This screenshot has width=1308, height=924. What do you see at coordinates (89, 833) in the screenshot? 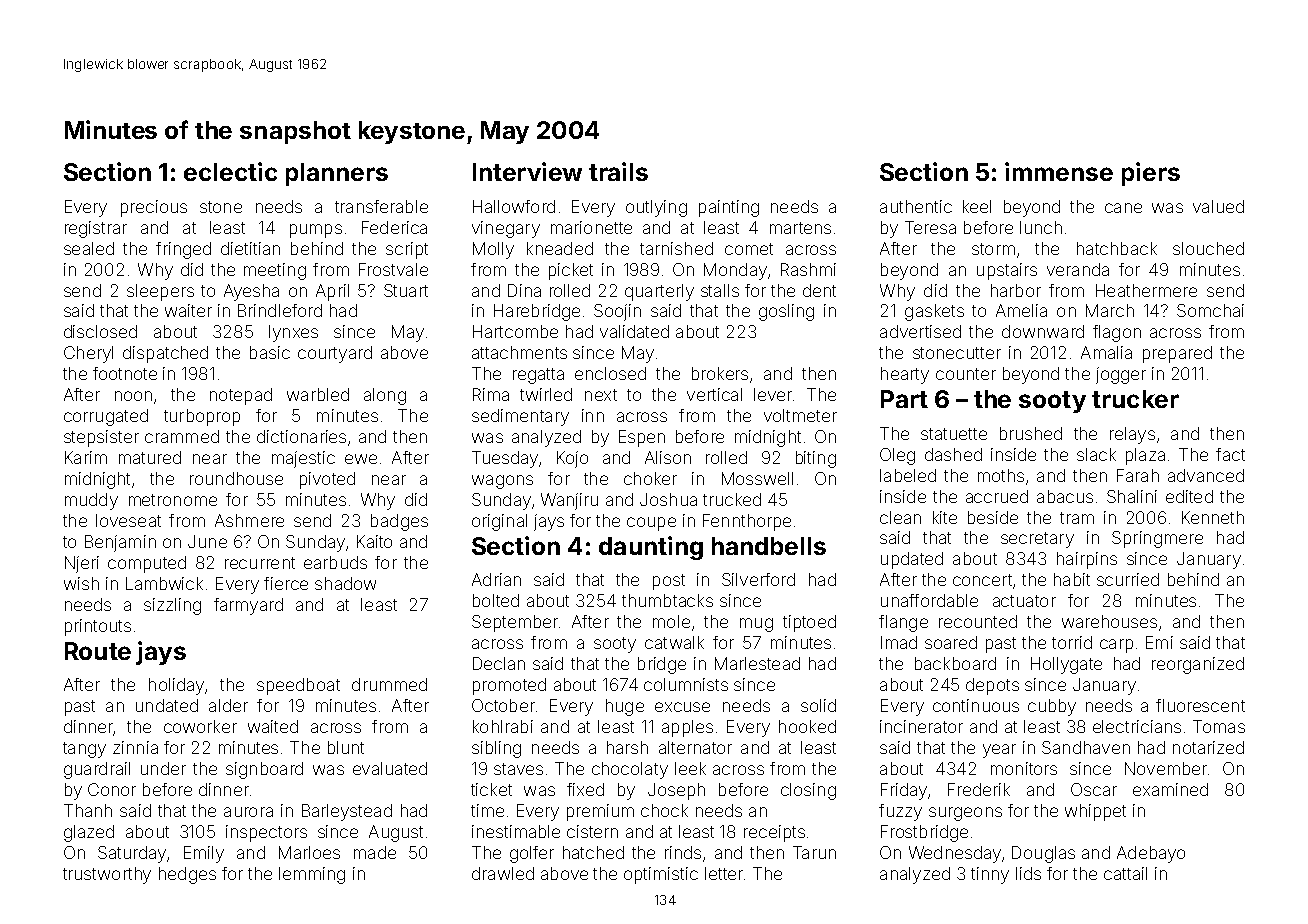
I see `glazed` at bounding box center [89, 833].
